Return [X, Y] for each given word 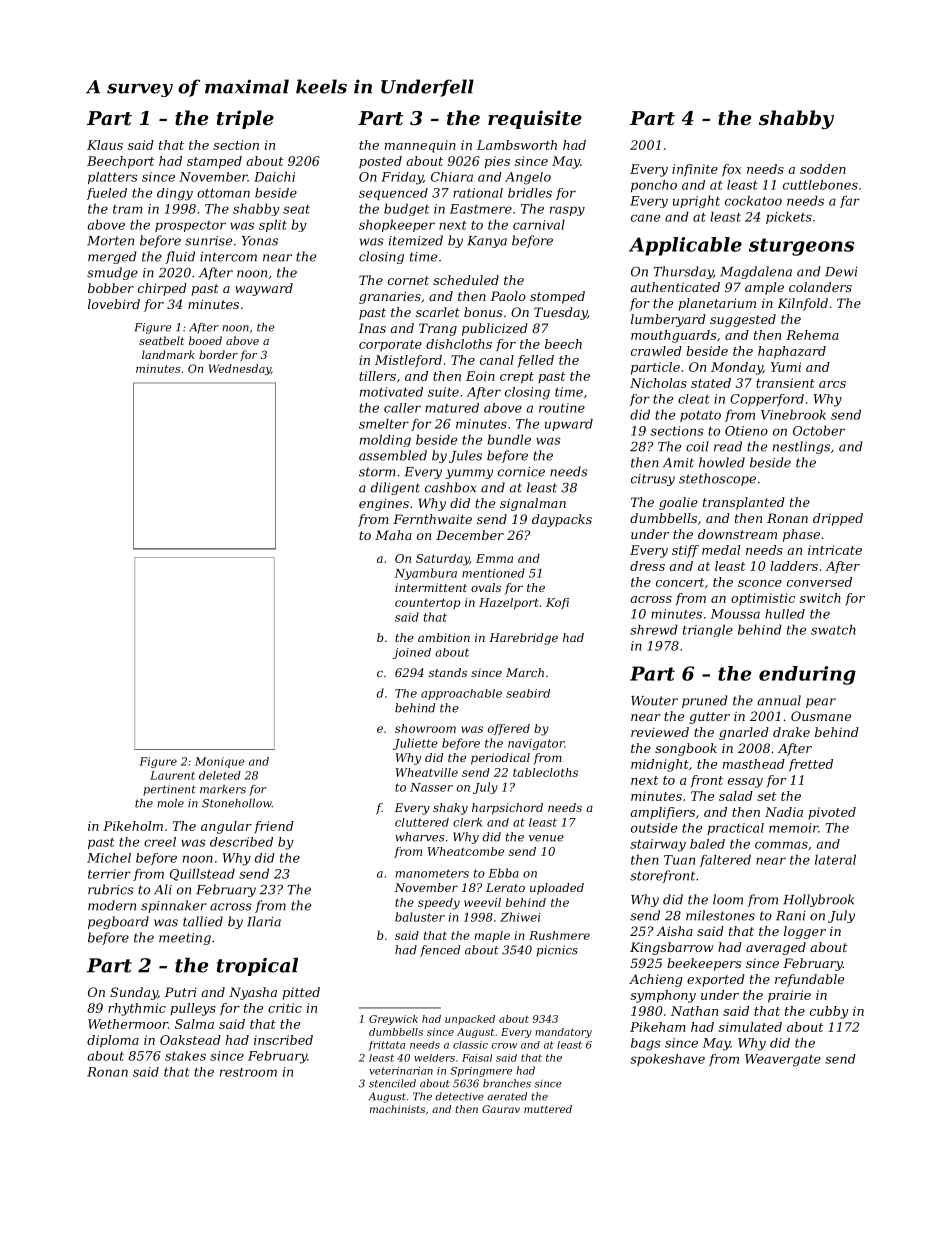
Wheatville [426, 772]
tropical [257, 967]
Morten [110, 241]
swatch [833, 629]
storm [377, 472]
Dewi [841, 272]
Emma [494, 558]
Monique [220, 762]
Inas [372, 328]
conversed [819, 582]
